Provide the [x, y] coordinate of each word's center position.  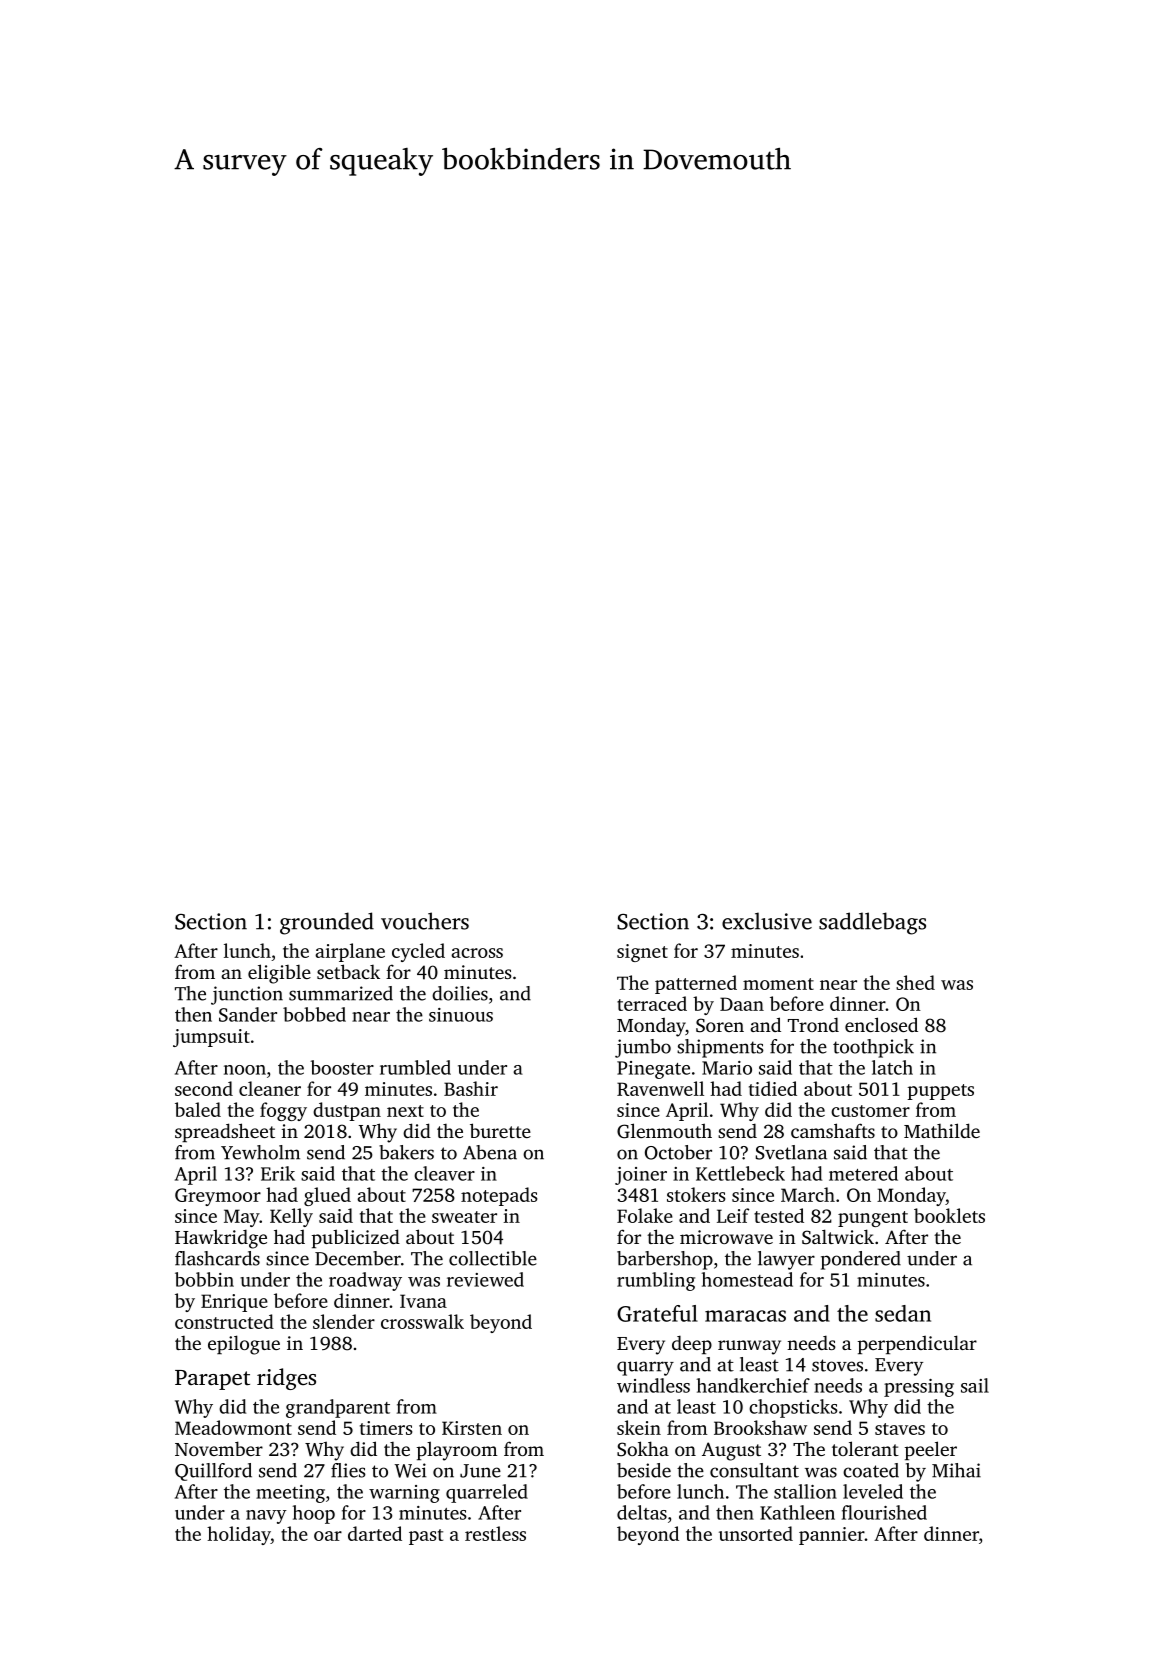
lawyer [786, 1260]
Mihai [956, 1470]
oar [328, 1536]
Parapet [212, 1380]
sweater [464, 1217]
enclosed [881, 1024]
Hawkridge [221, 1239]
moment [778, 984]
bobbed [314, 1014]
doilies [460, 993]
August [731, 1451]
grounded [327, 923]
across [477, 953]
